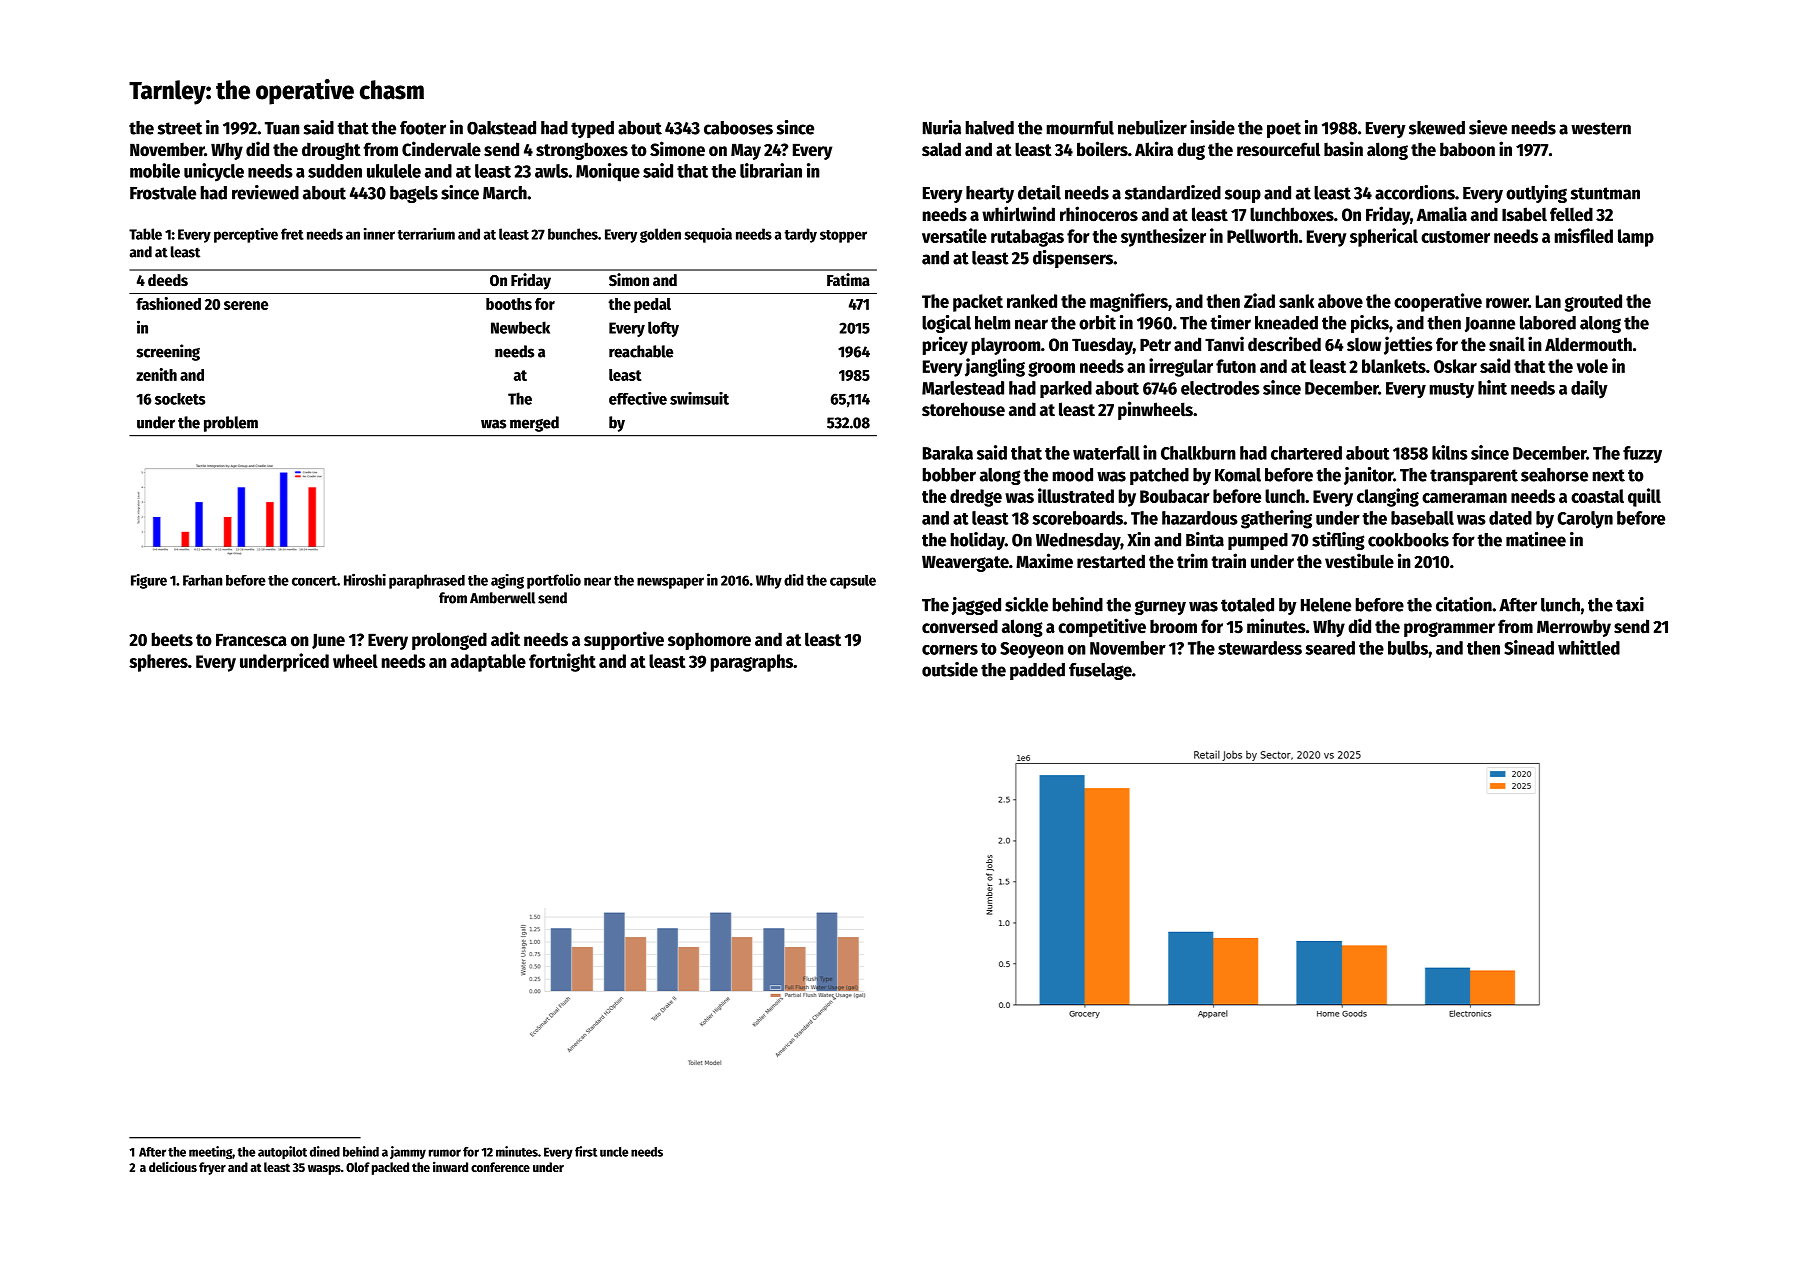 The width and height of the page is (1799, 1272). Describe the element at coordinates (1636, 238) in the page. I see `lamp` at that location.
